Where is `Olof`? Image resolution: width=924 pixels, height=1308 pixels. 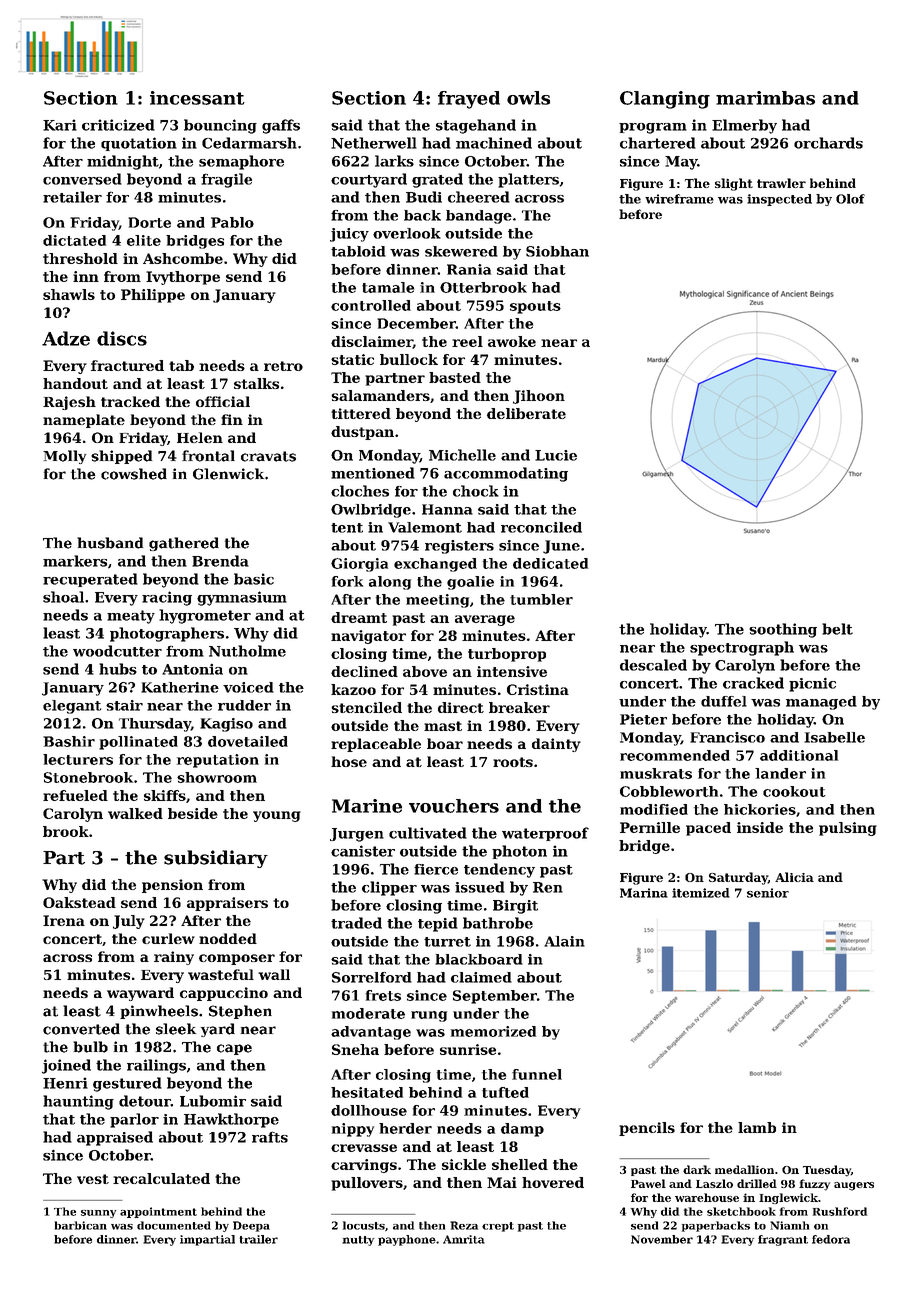
Olof is located at coordinates (850, 199).
